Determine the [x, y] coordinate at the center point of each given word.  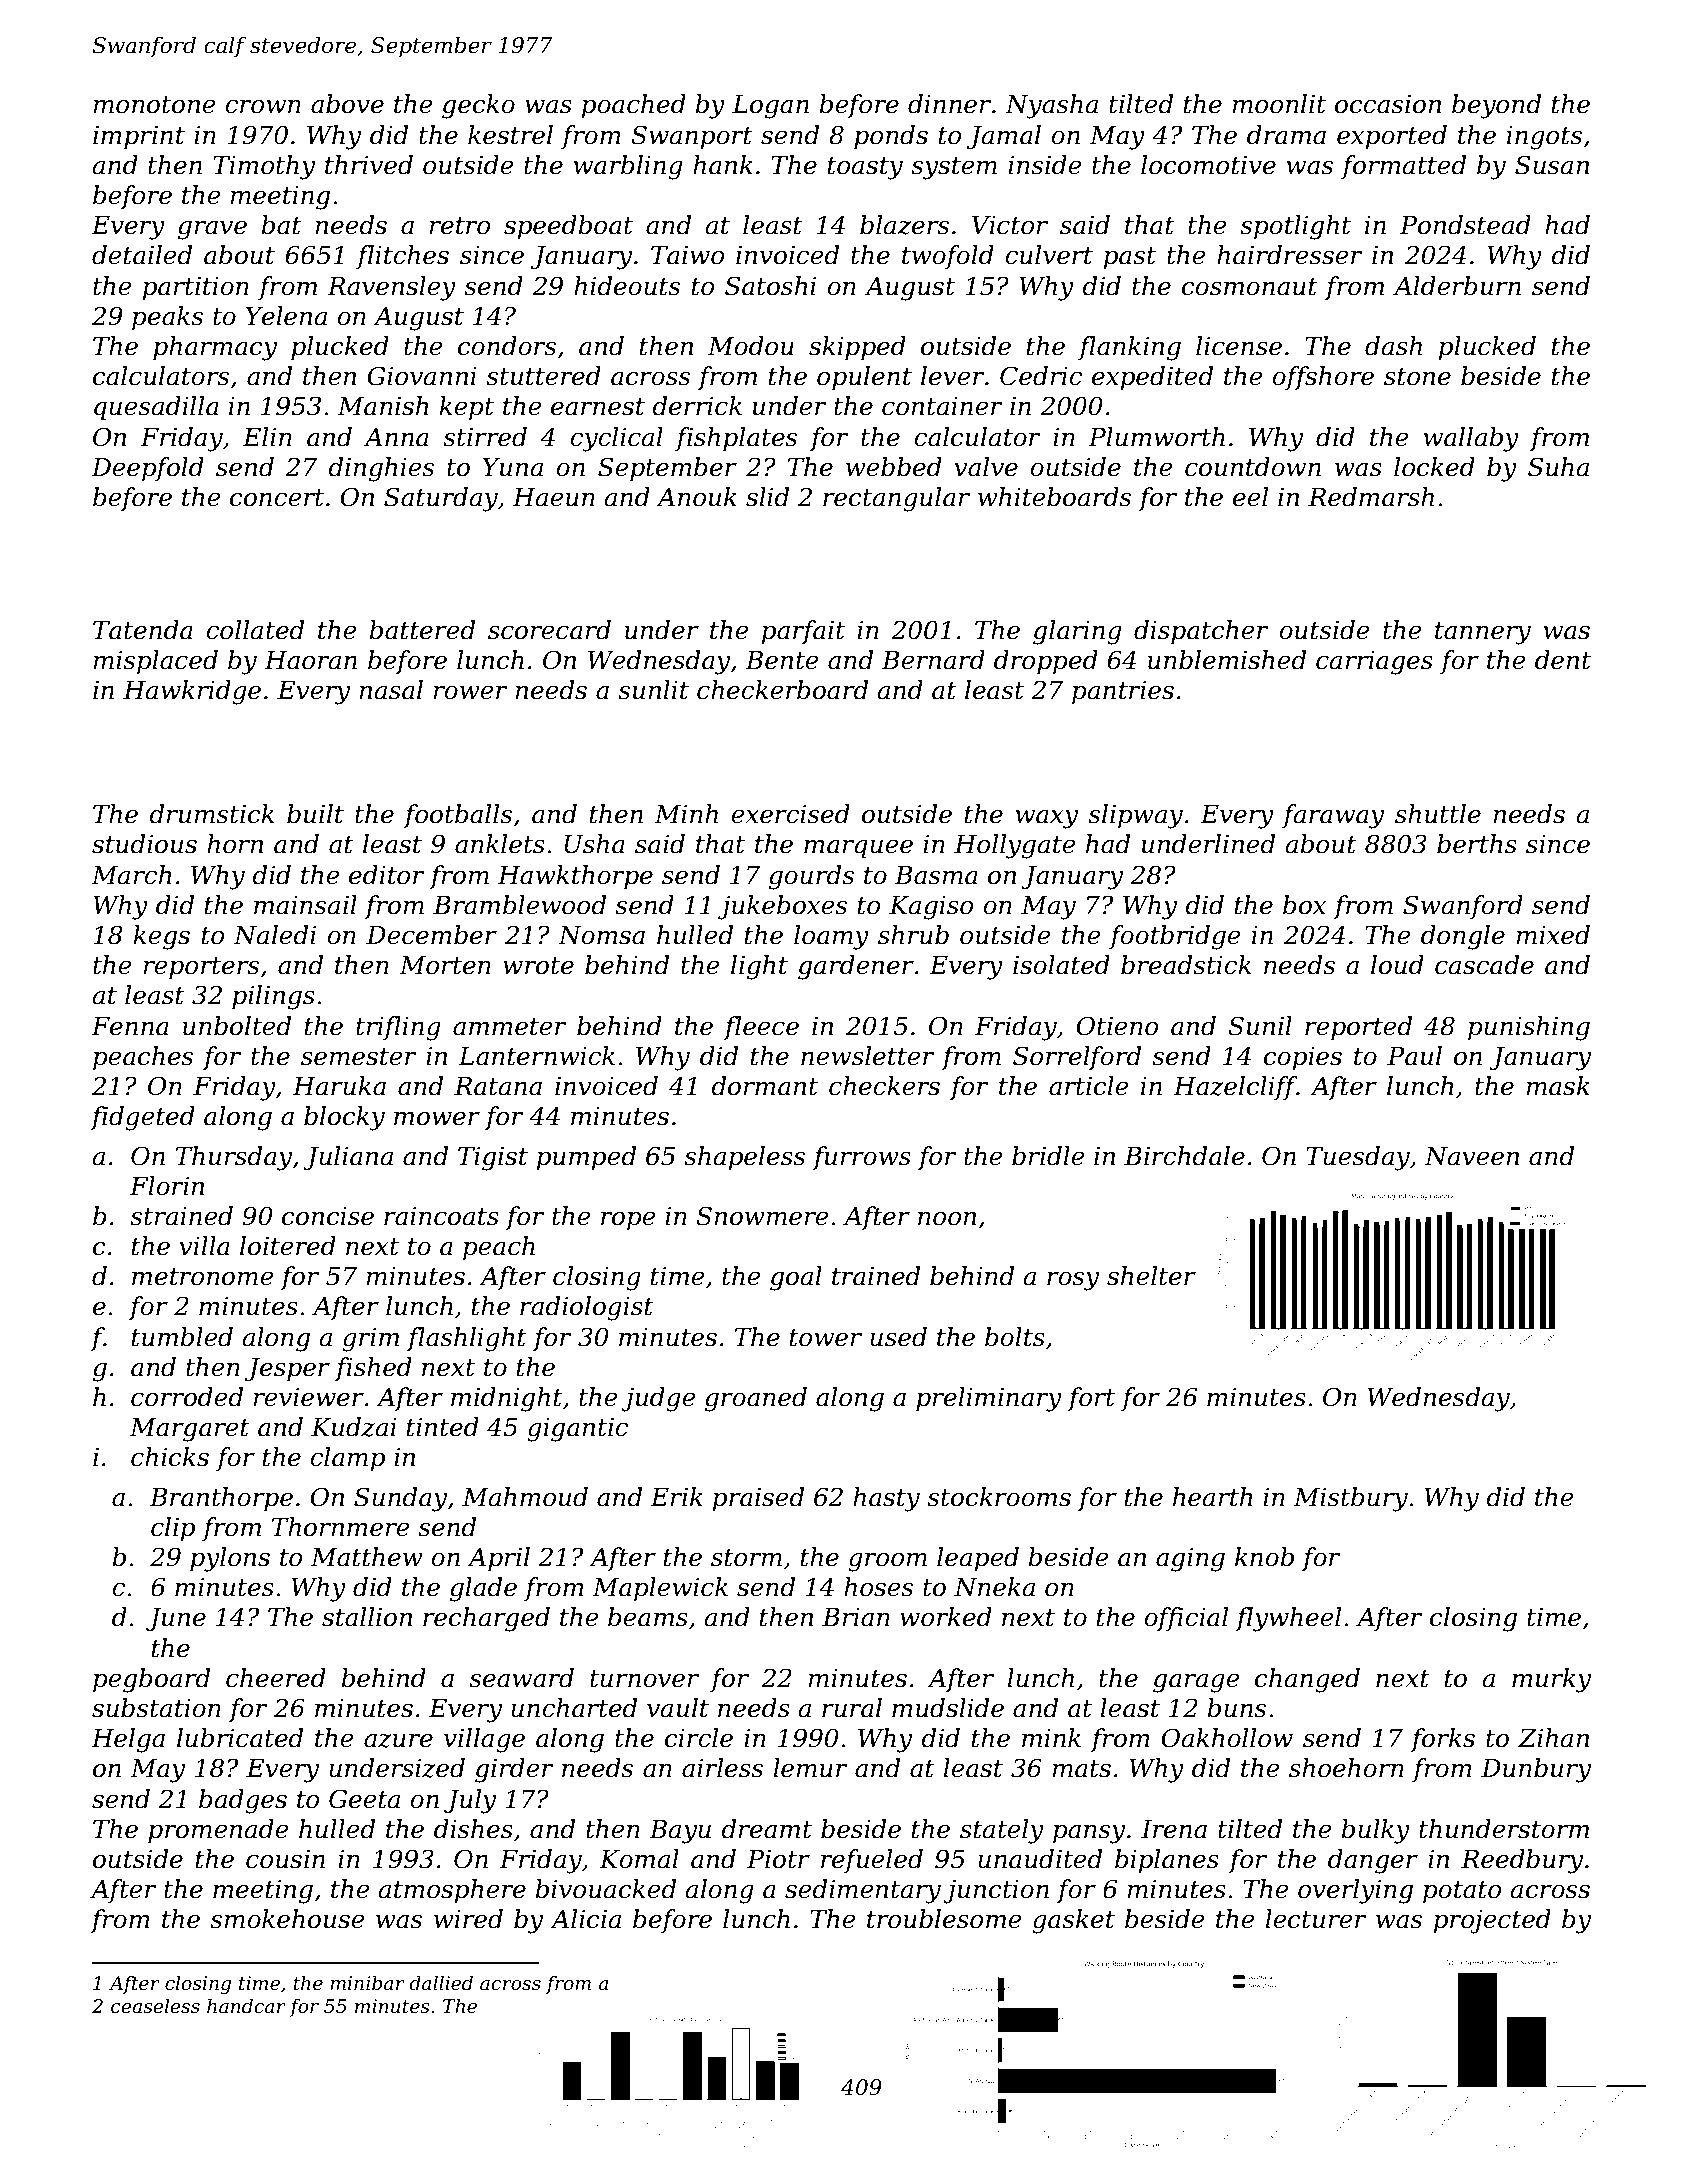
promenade [218, 1831]
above [347, 104]
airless [722, 1768]
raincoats [441, 1216]
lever [953, 376]
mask [1558, 1086]
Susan [1552, 165]
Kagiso [931, 908]
